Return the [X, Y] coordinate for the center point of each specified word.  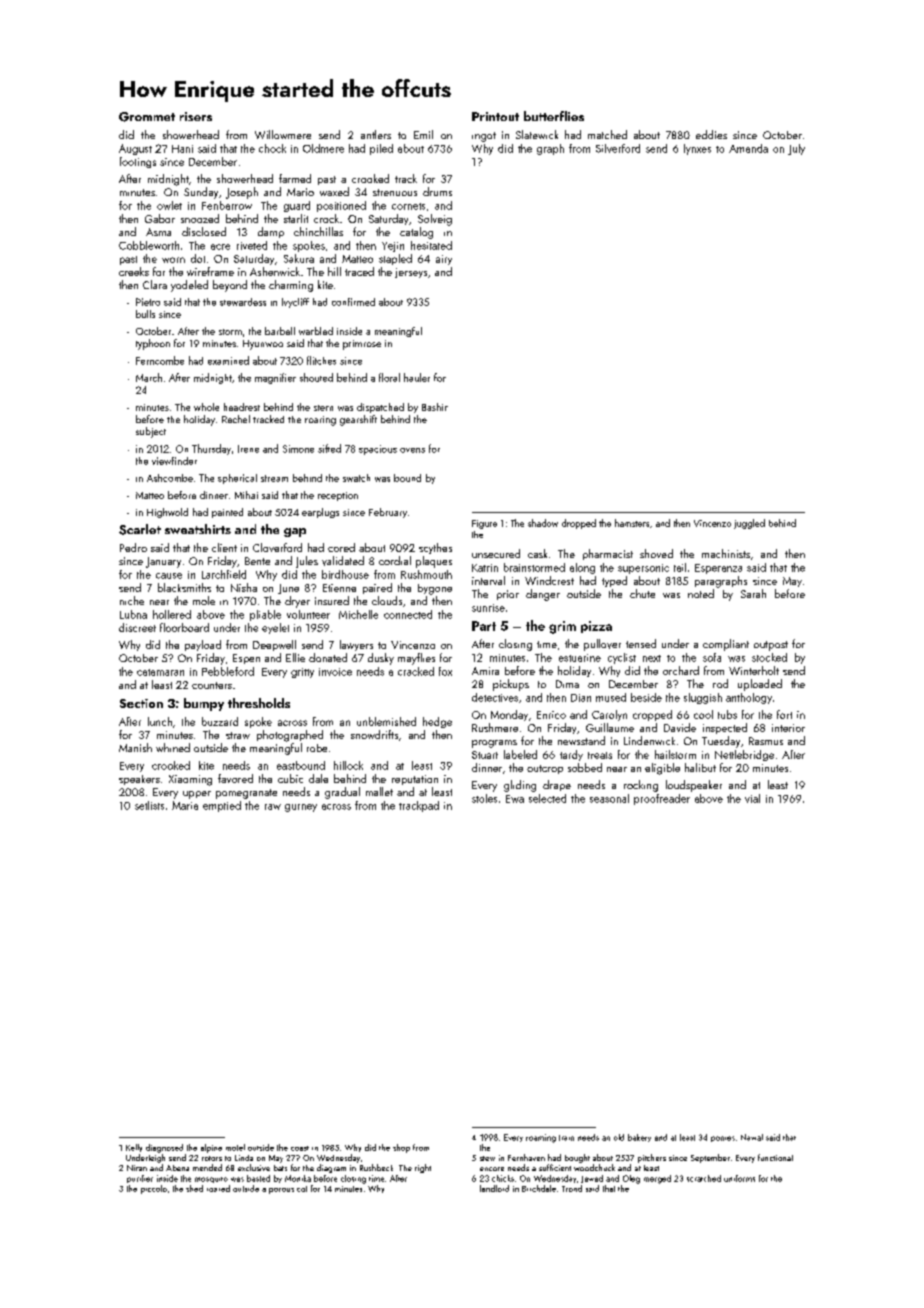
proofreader [662, 799]
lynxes [697, 149]
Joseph [242, 193]
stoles [484, 798]
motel [235, 1147]
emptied [222, 806]
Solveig [435, 220]
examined [228, 360]
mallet [379, 791]
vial [752, 798]
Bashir [435, 407]
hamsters [632, 523]
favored [235, 778]
